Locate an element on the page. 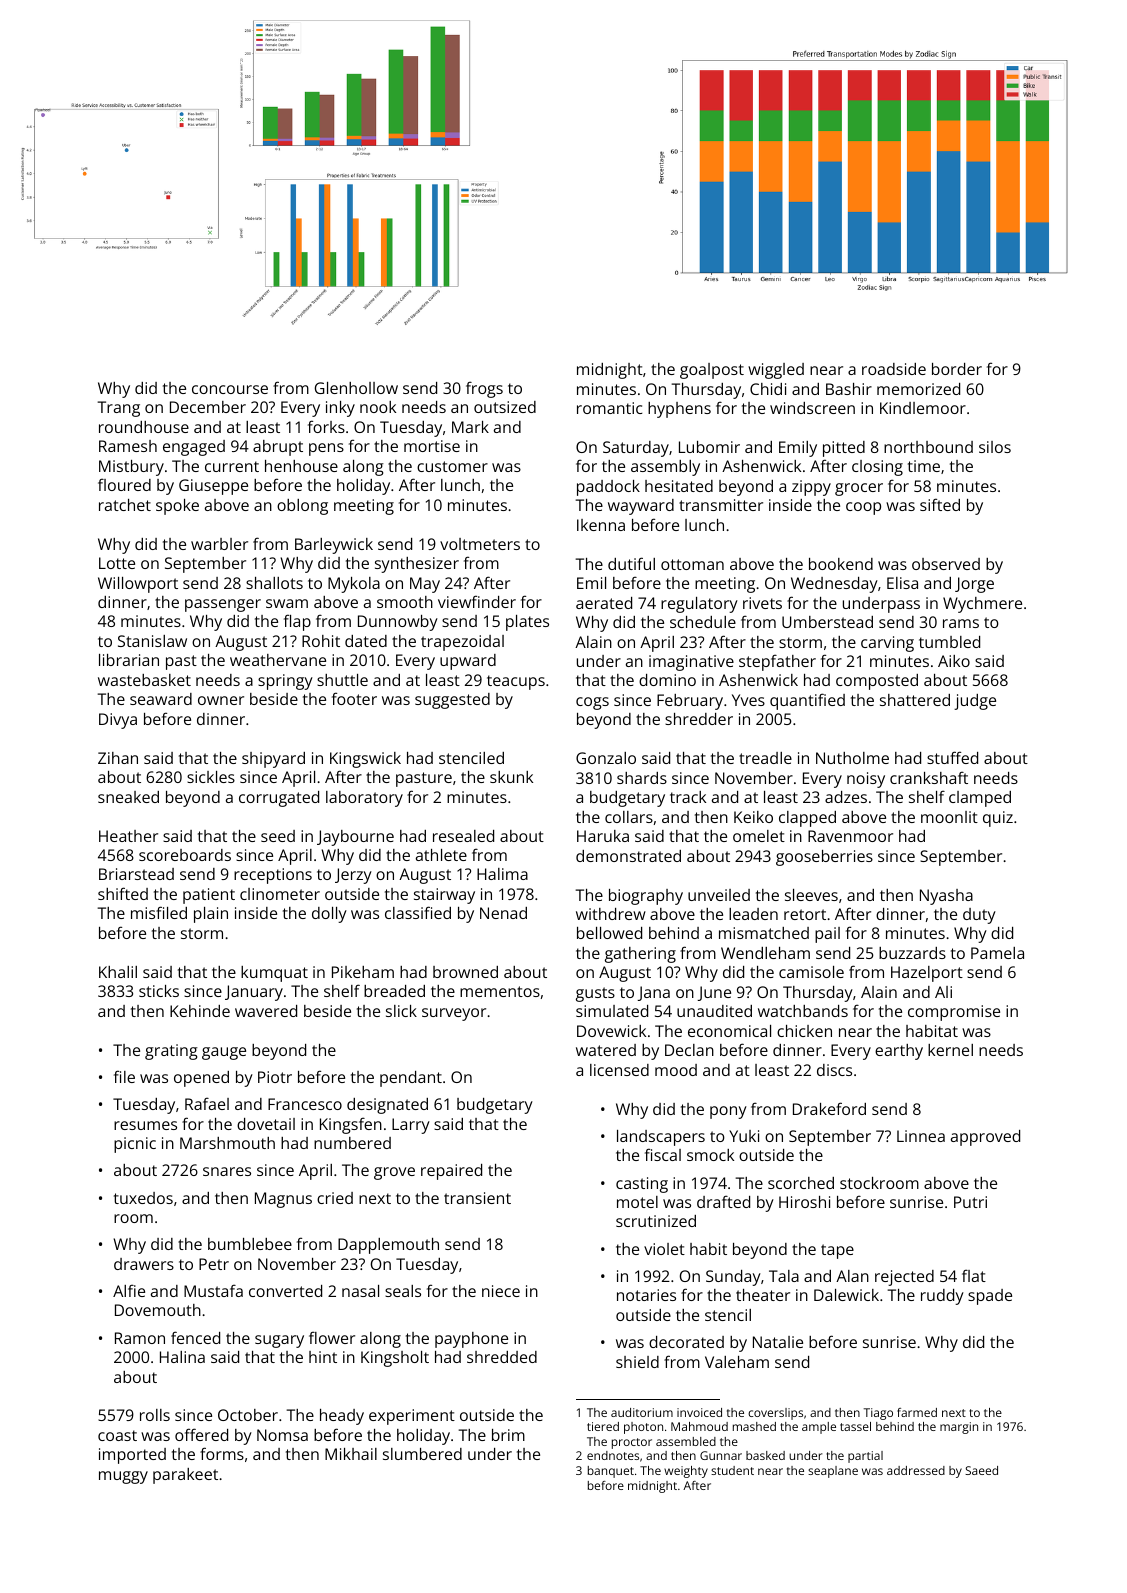 The height and width of the page is (1593, 1127). niece is located at coordinates (501, 1291).
